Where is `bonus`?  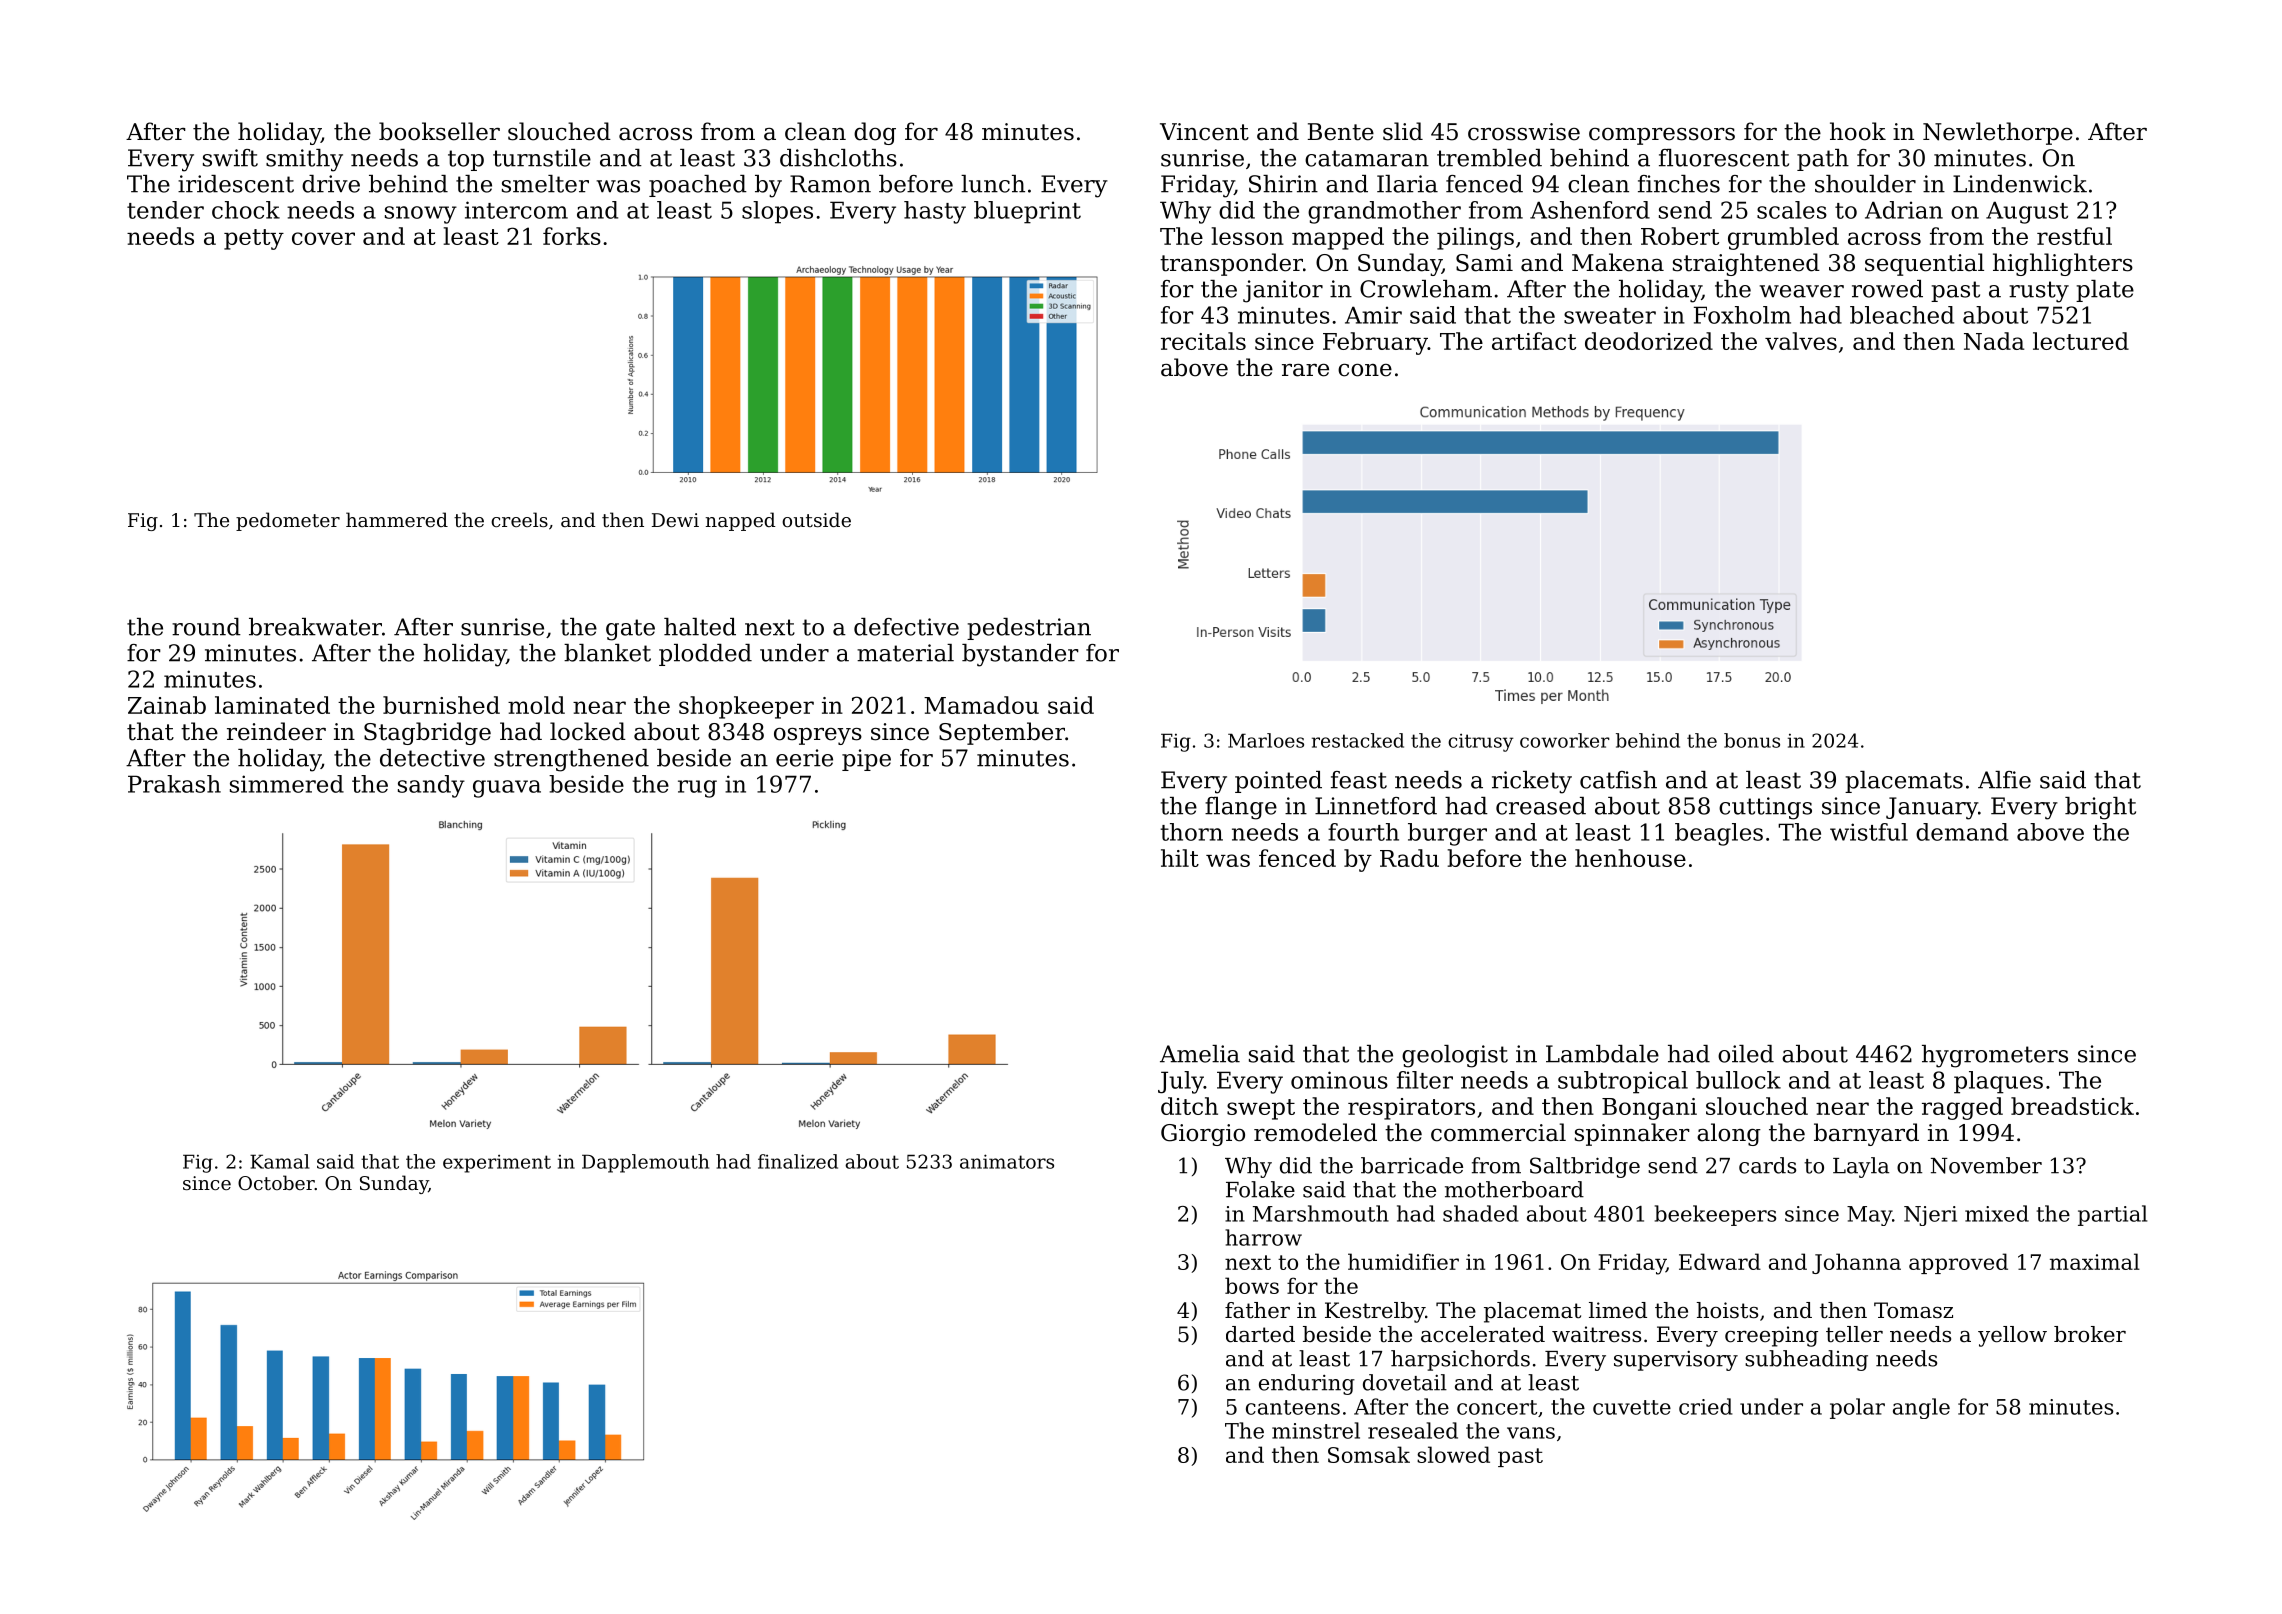
bonus is located at coordinates (1752, 740).
